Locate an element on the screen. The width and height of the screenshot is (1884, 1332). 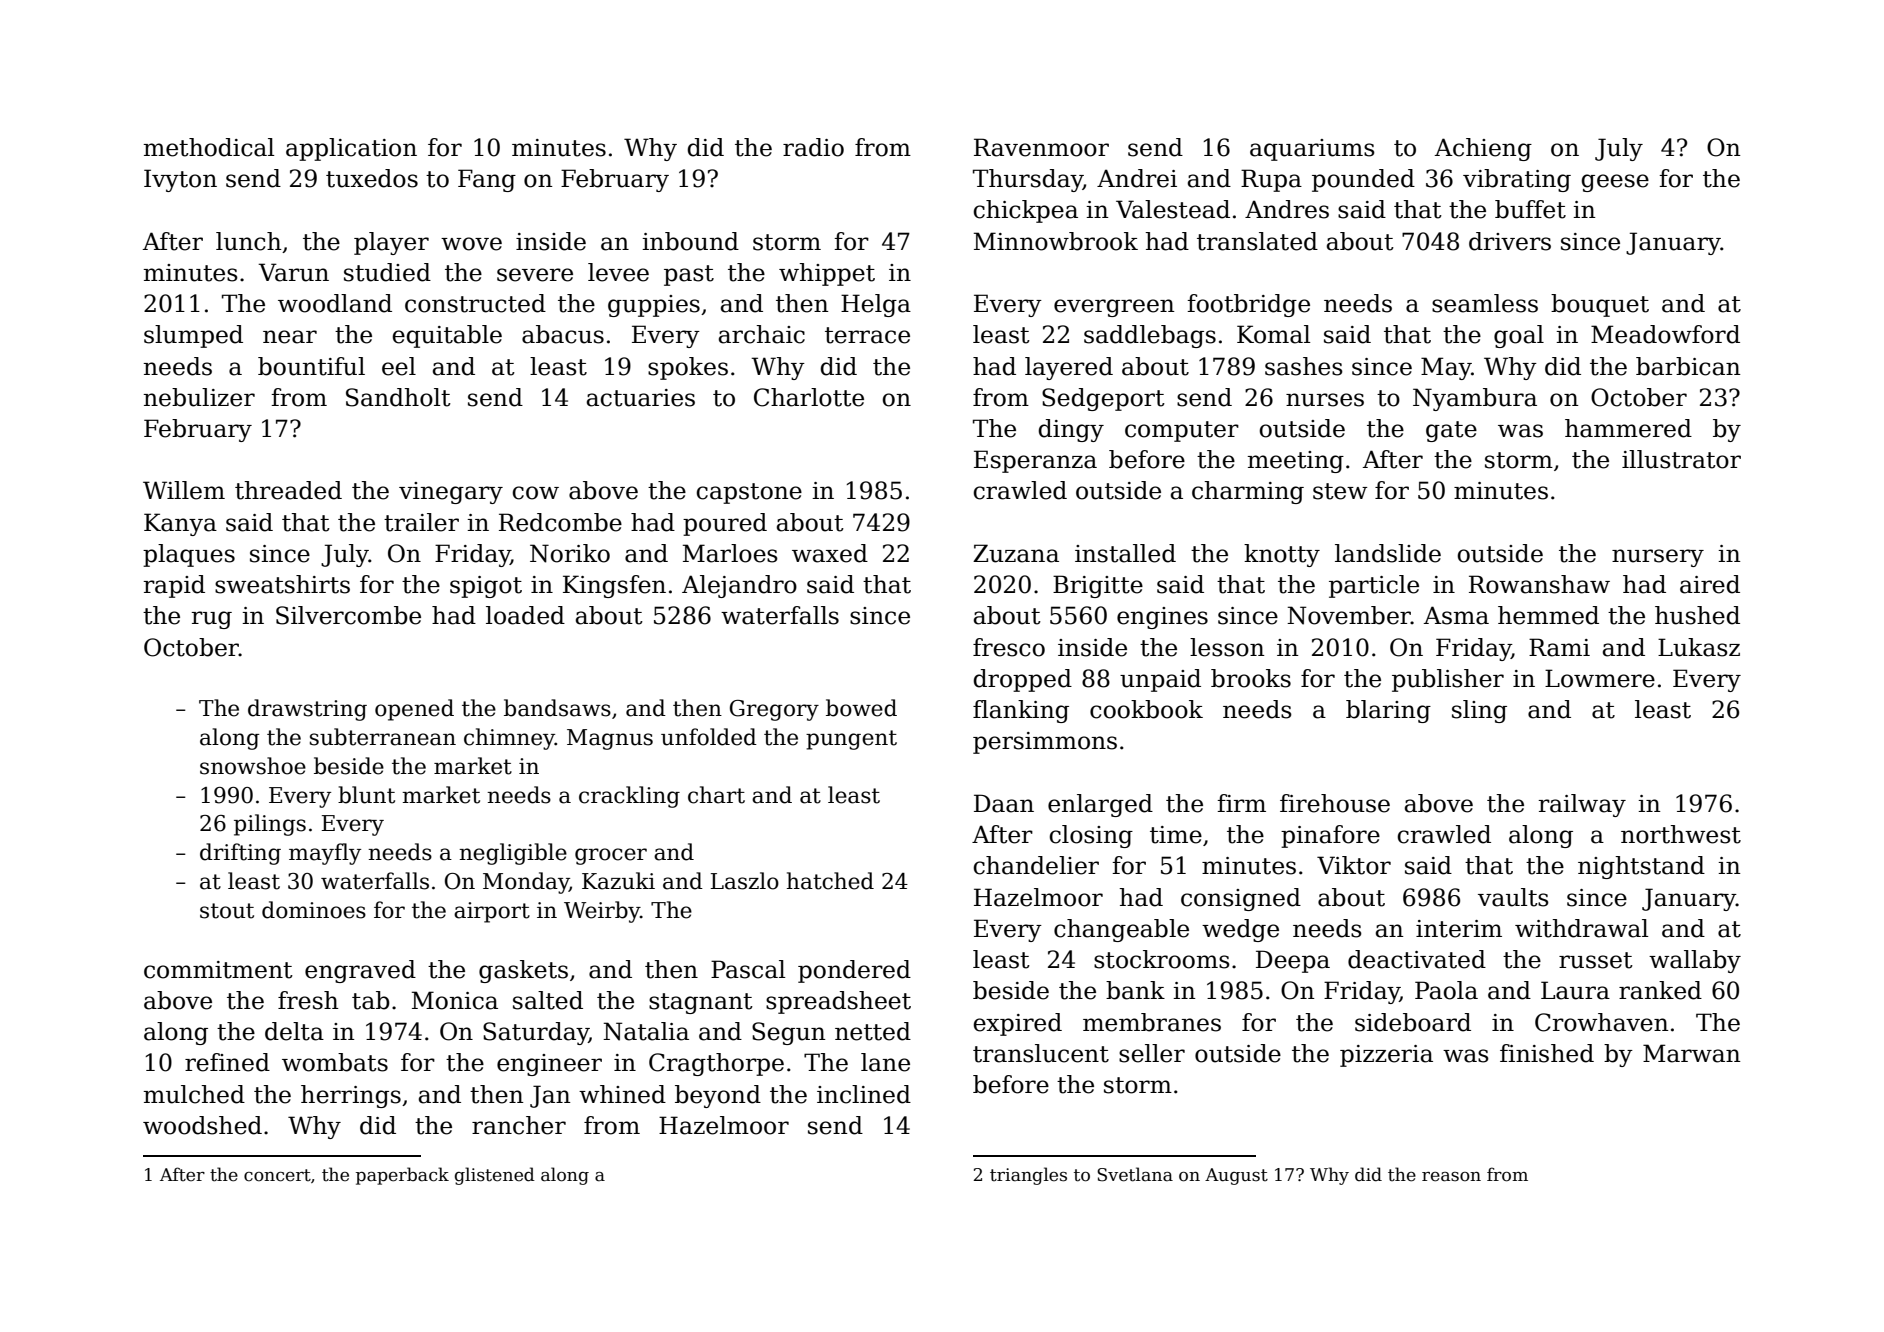
snowshoe is located at coordinates (253, 766).
